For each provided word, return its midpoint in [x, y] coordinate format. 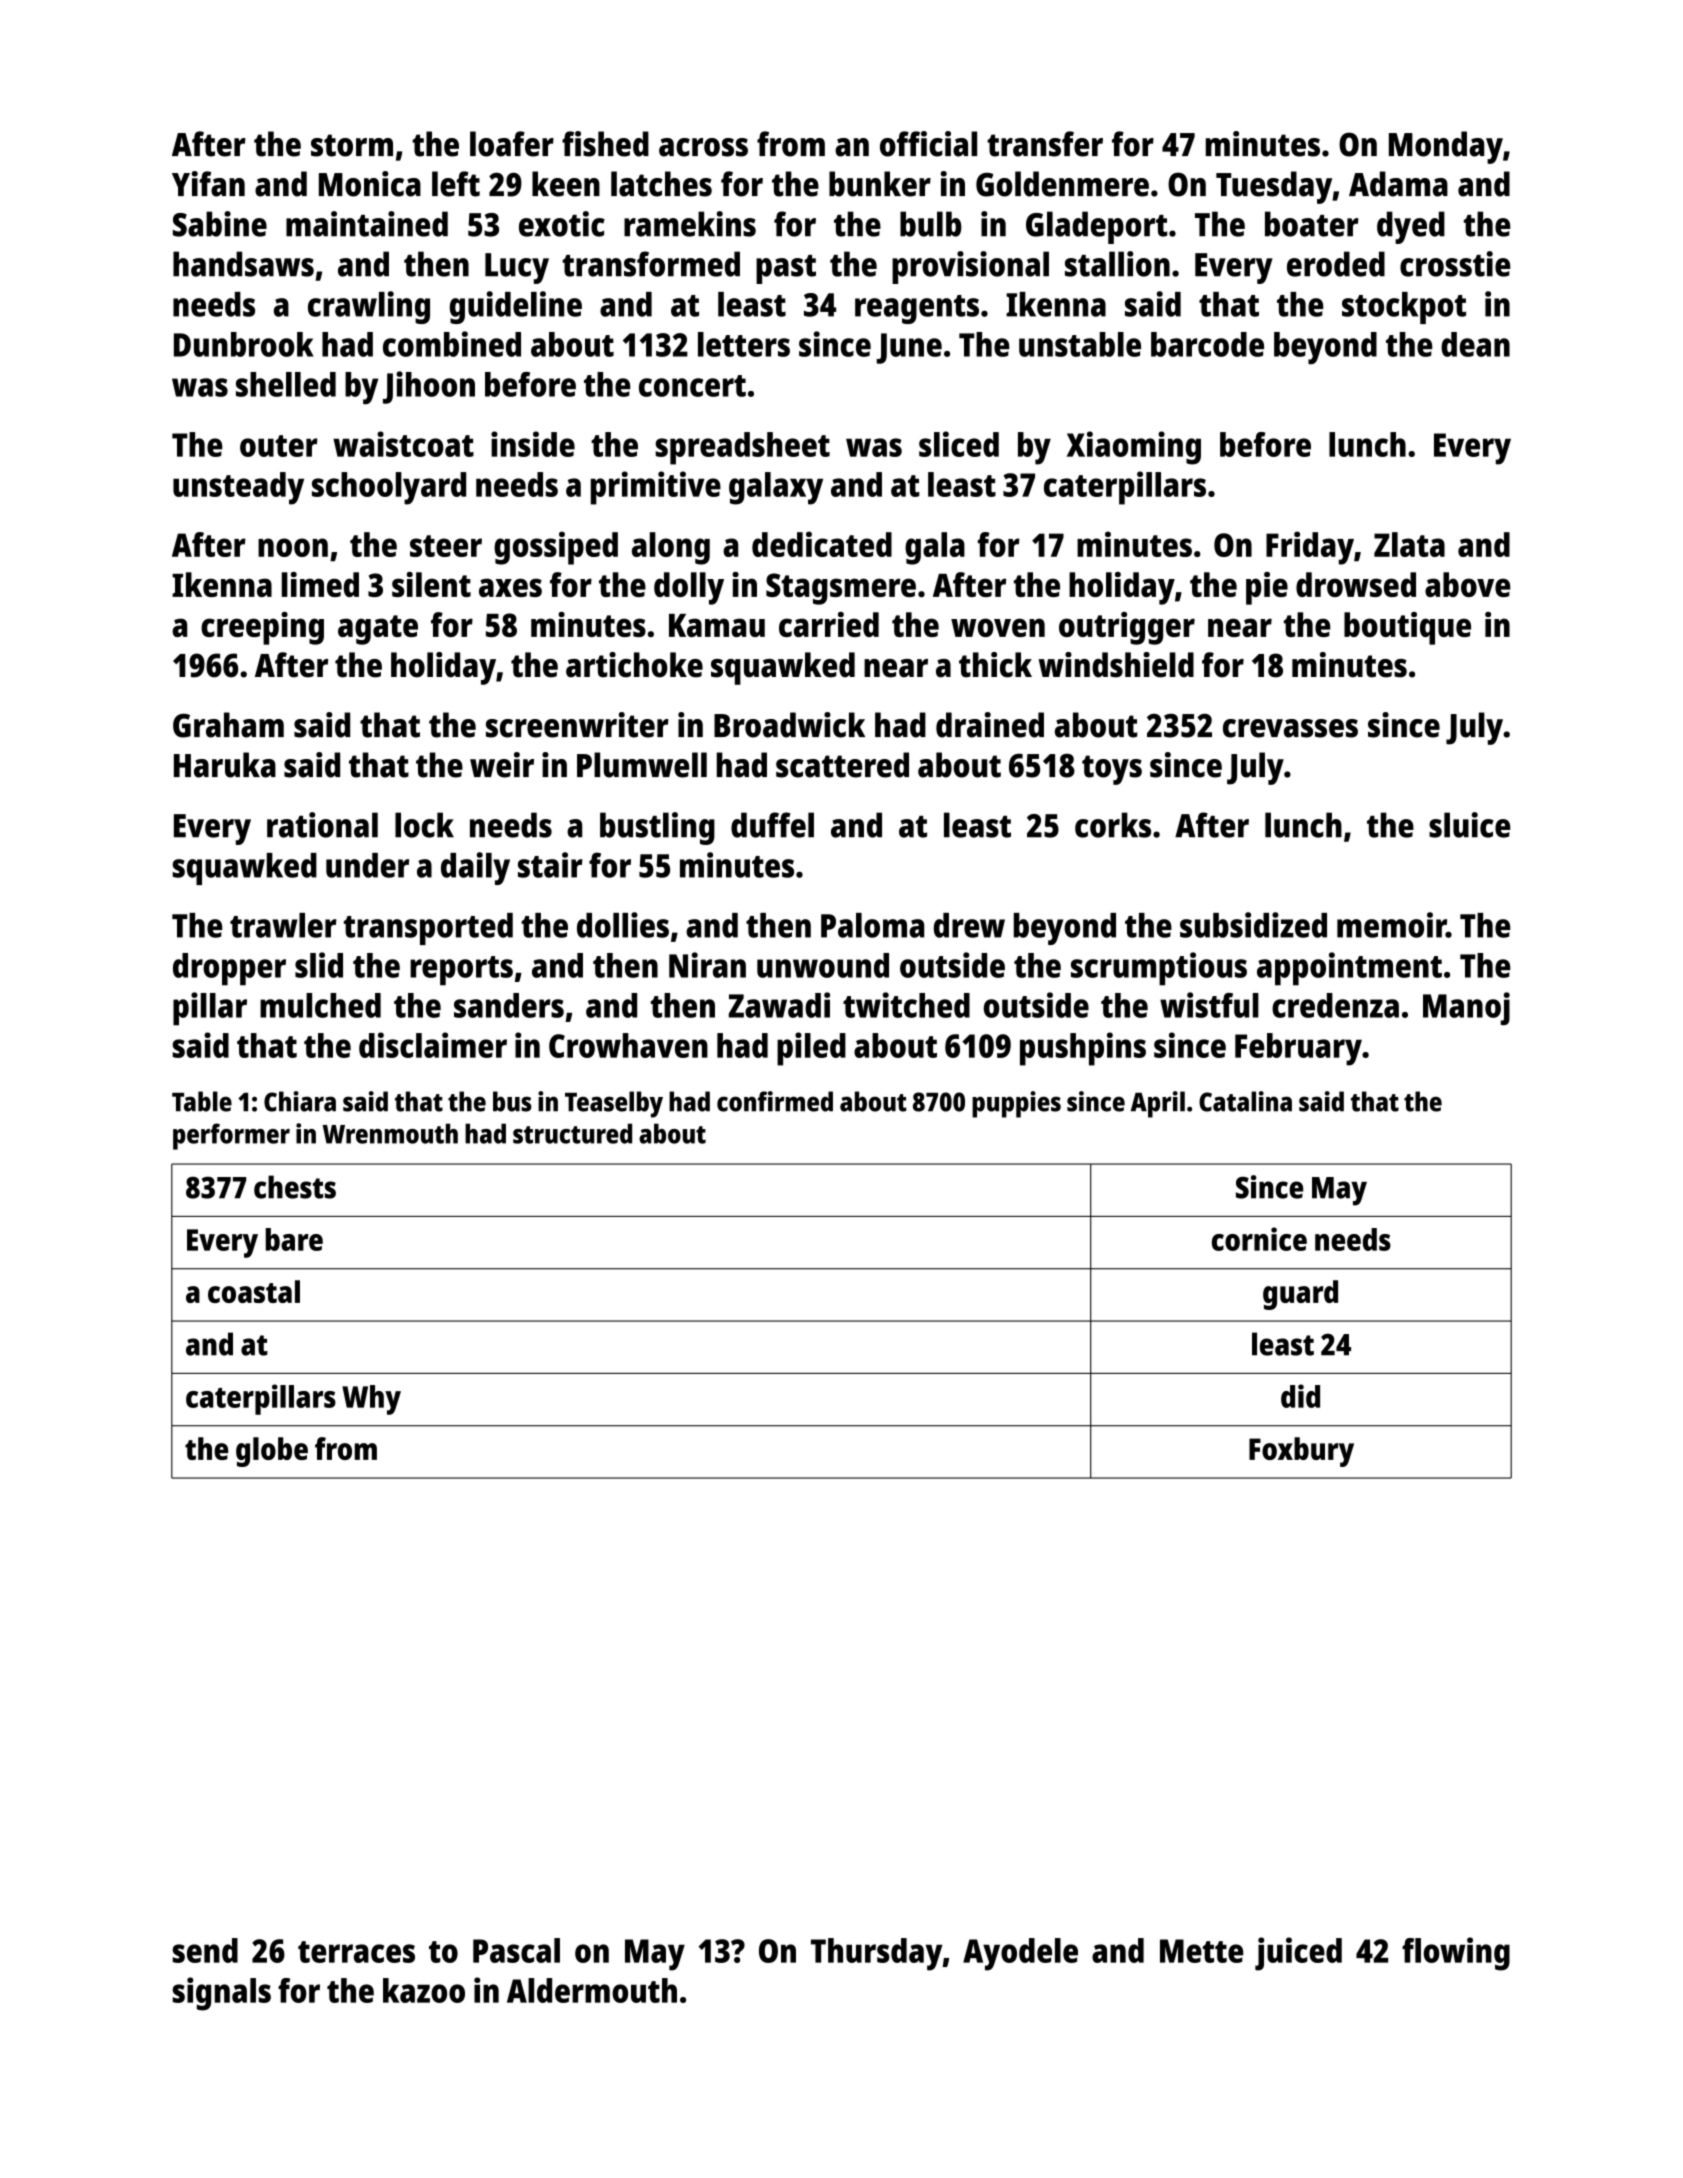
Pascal [516, 1950]
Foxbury [1301, 1452]
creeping [262, 628]
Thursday [877, 1954]
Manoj [1466, 1008]
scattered [842, 765]
